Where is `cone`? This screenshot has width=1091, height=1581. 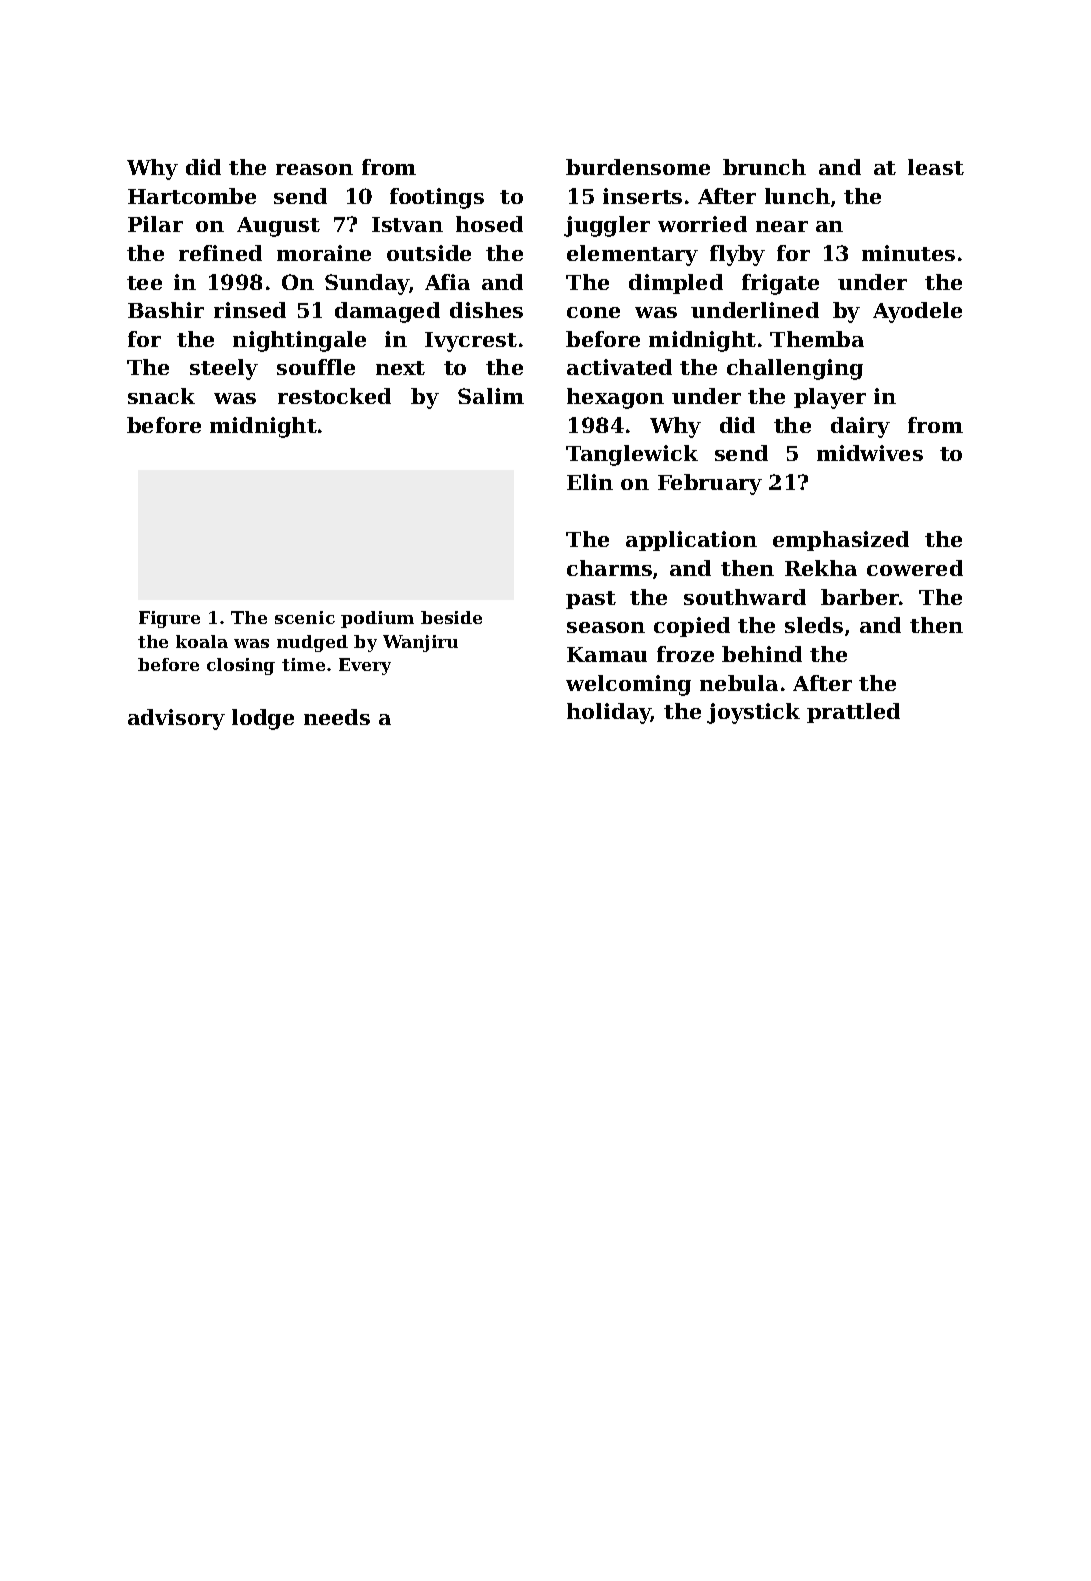
cone is located at coordinates (593, 312).
